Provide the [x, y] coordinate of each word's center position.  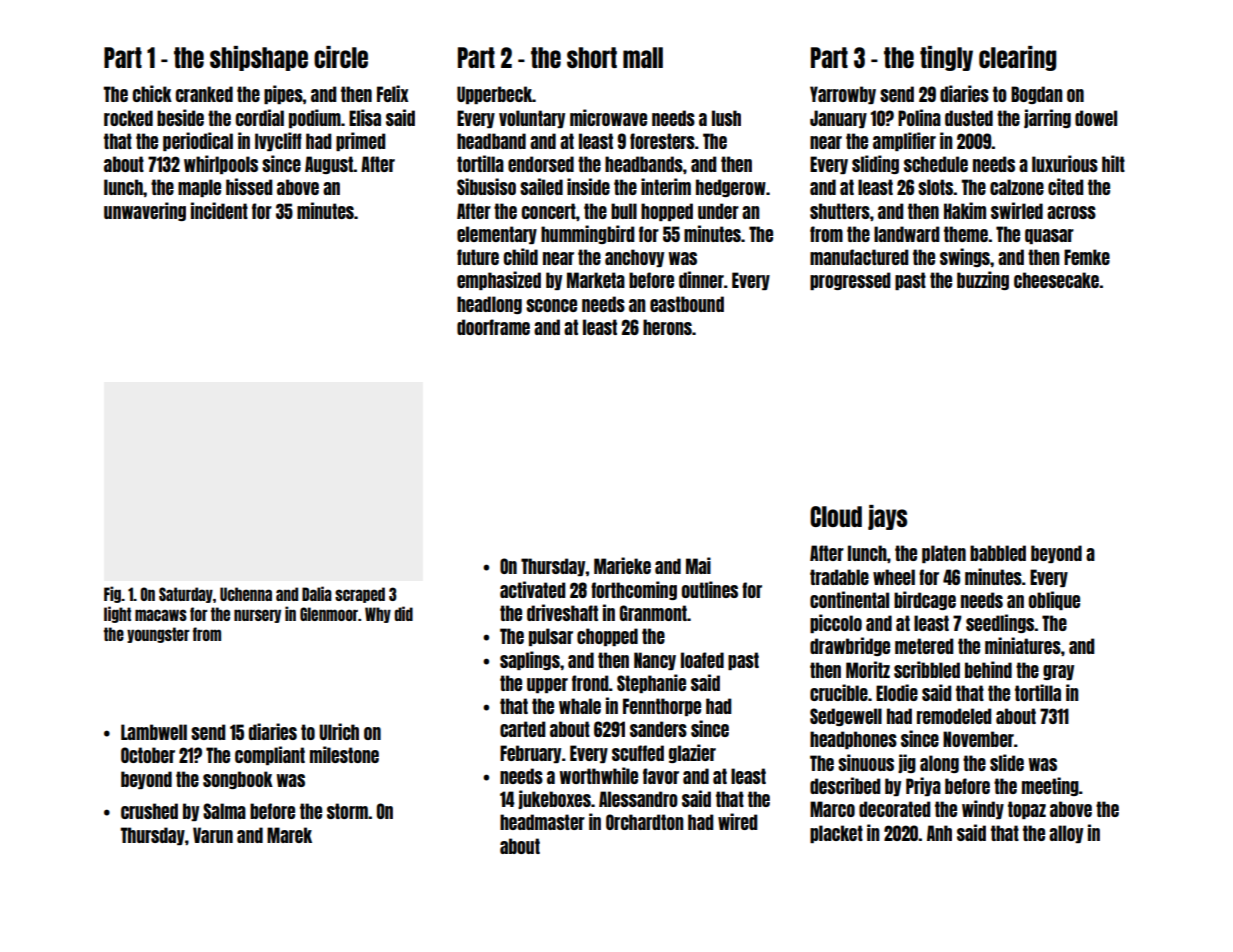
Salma [224, 811]
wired [737, 821]
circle [341, 57]
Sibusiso [486, 186]
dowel [1096, 118]
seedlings [1000, 623]
